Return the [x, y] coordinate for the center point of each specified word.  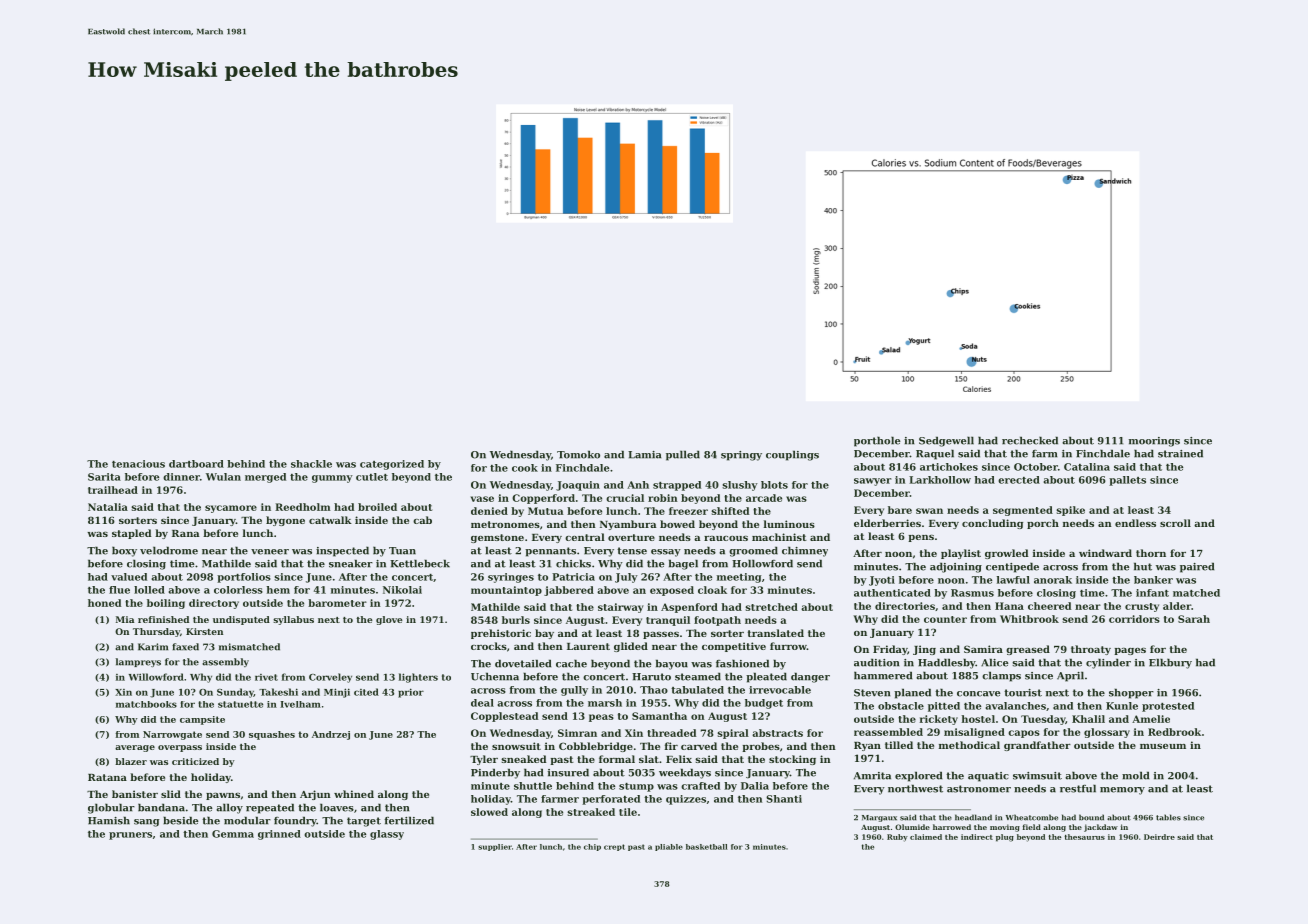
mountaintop [506, 591]
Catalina [1087, 467]
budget [764, 704]
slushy [740, 486]
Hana [1009, 606]
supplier [495, 847]
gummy [332, 479]
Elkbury [1170, 663]
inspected [342, 551]
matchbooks [146, 704]
